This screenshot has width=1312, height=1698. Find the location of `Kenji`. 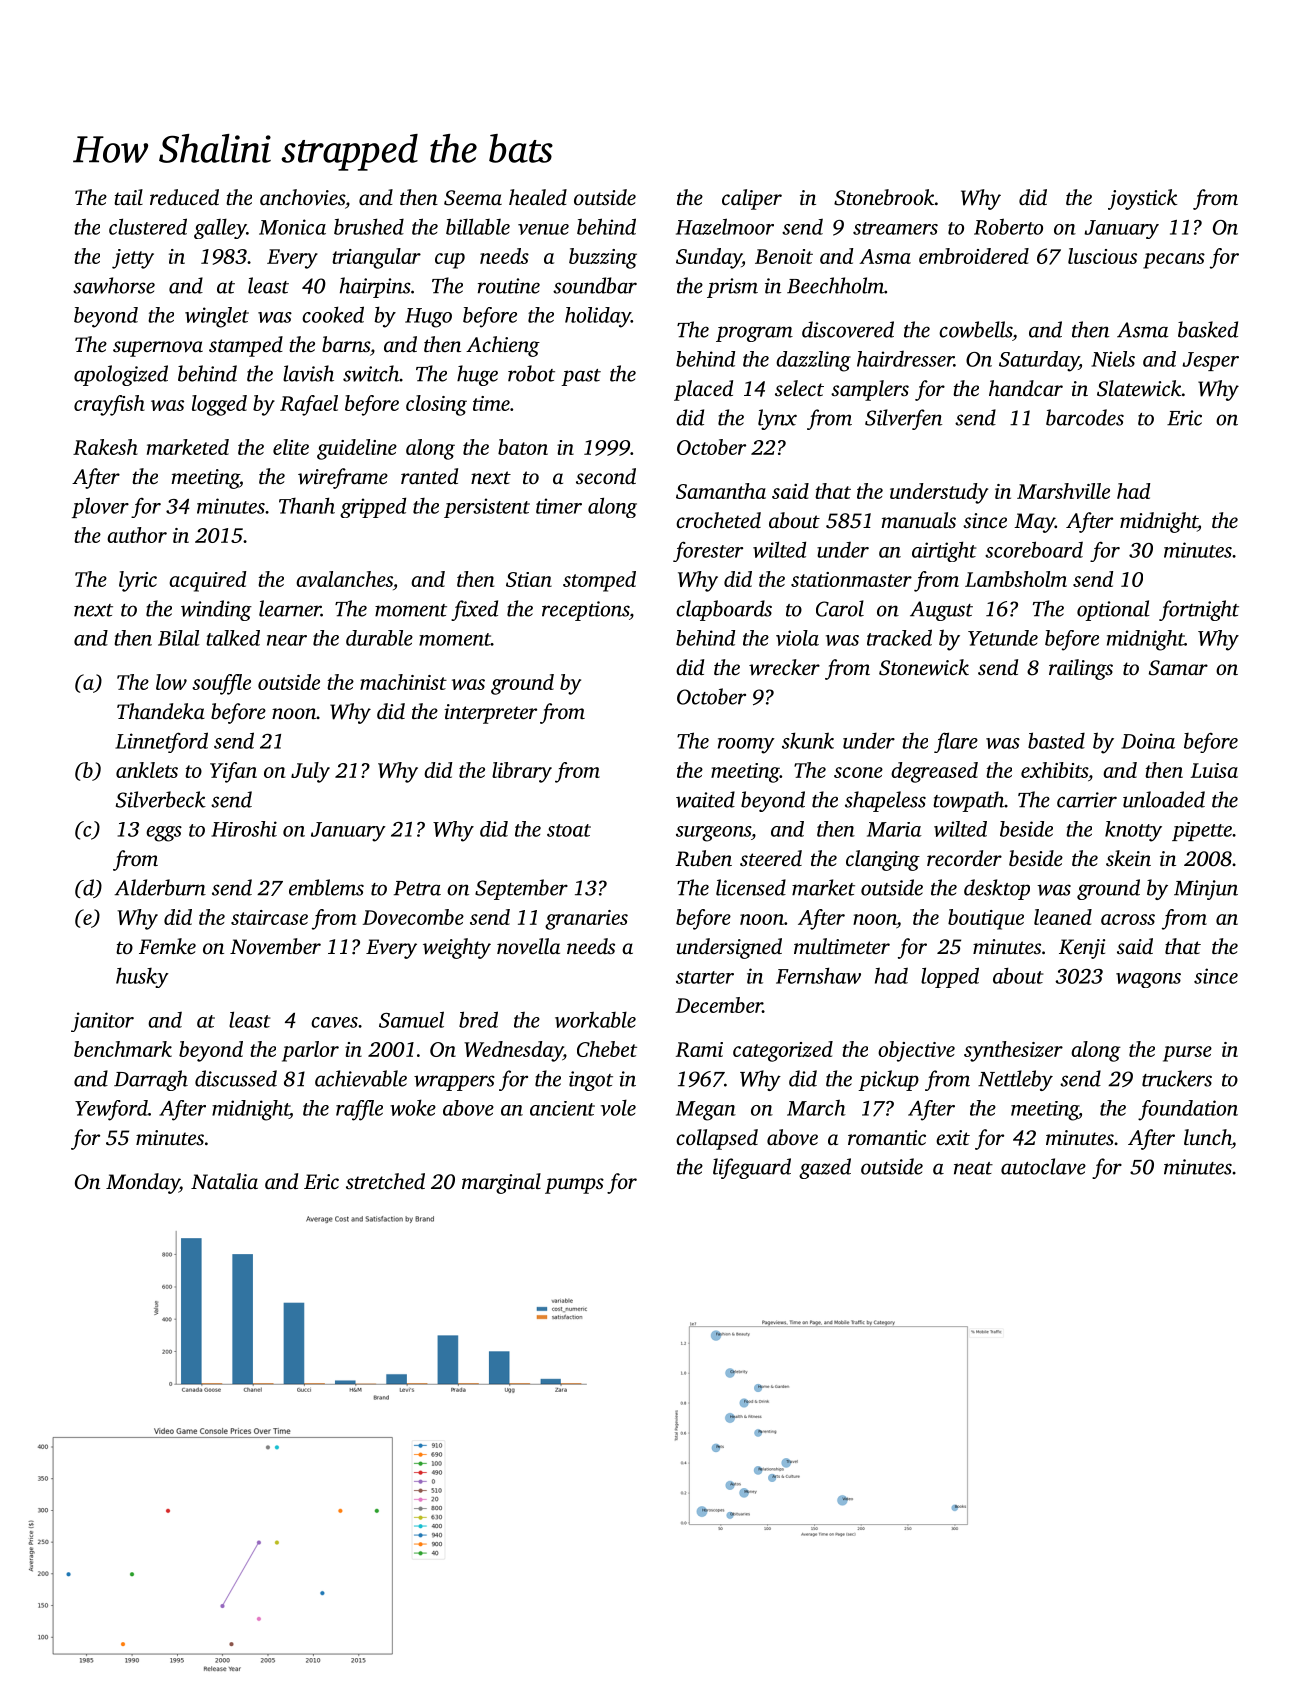

Kenji is located at coordinates (1082, 949).
